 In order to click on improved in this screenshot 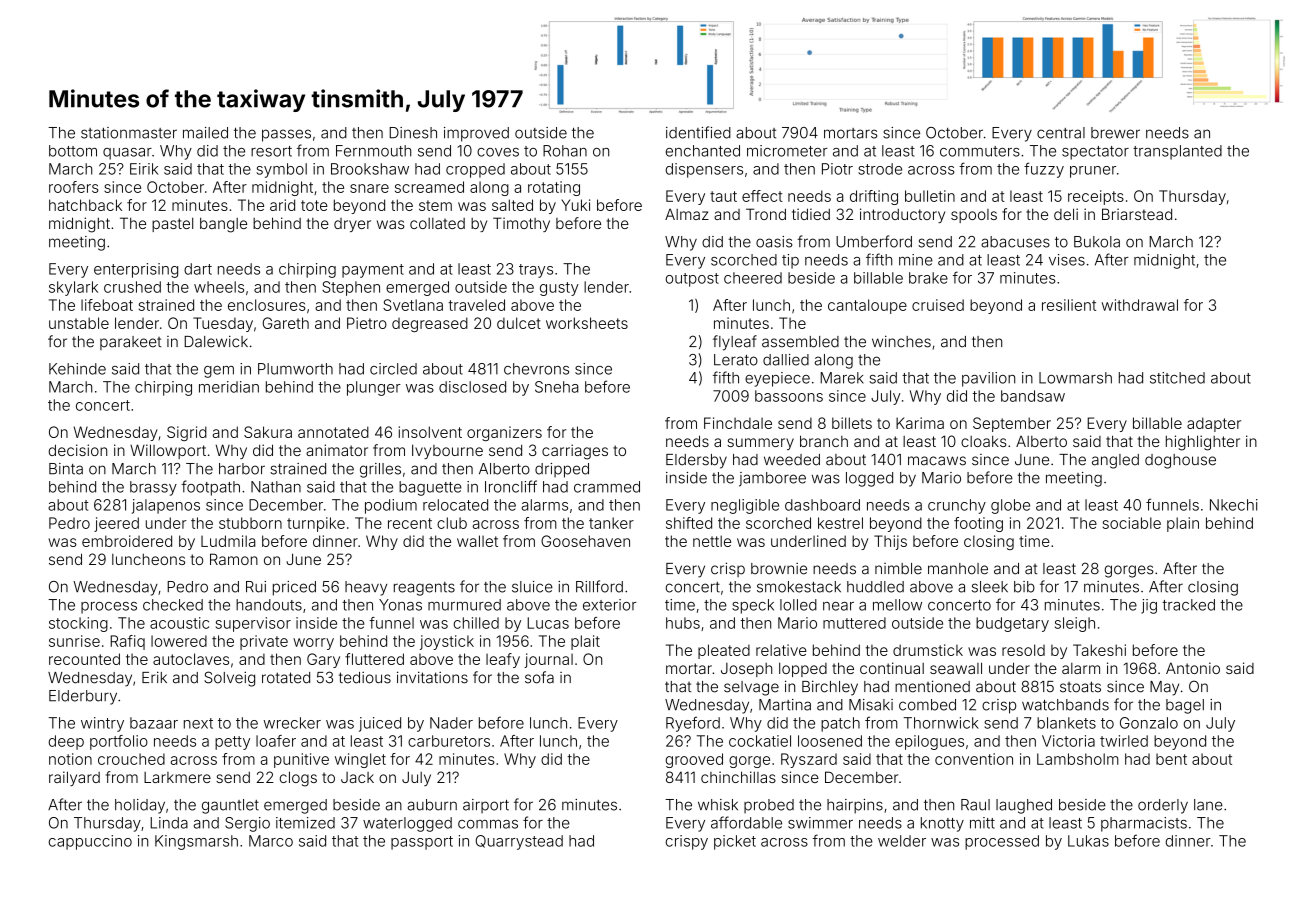, I will do `click(476, 134)`.
